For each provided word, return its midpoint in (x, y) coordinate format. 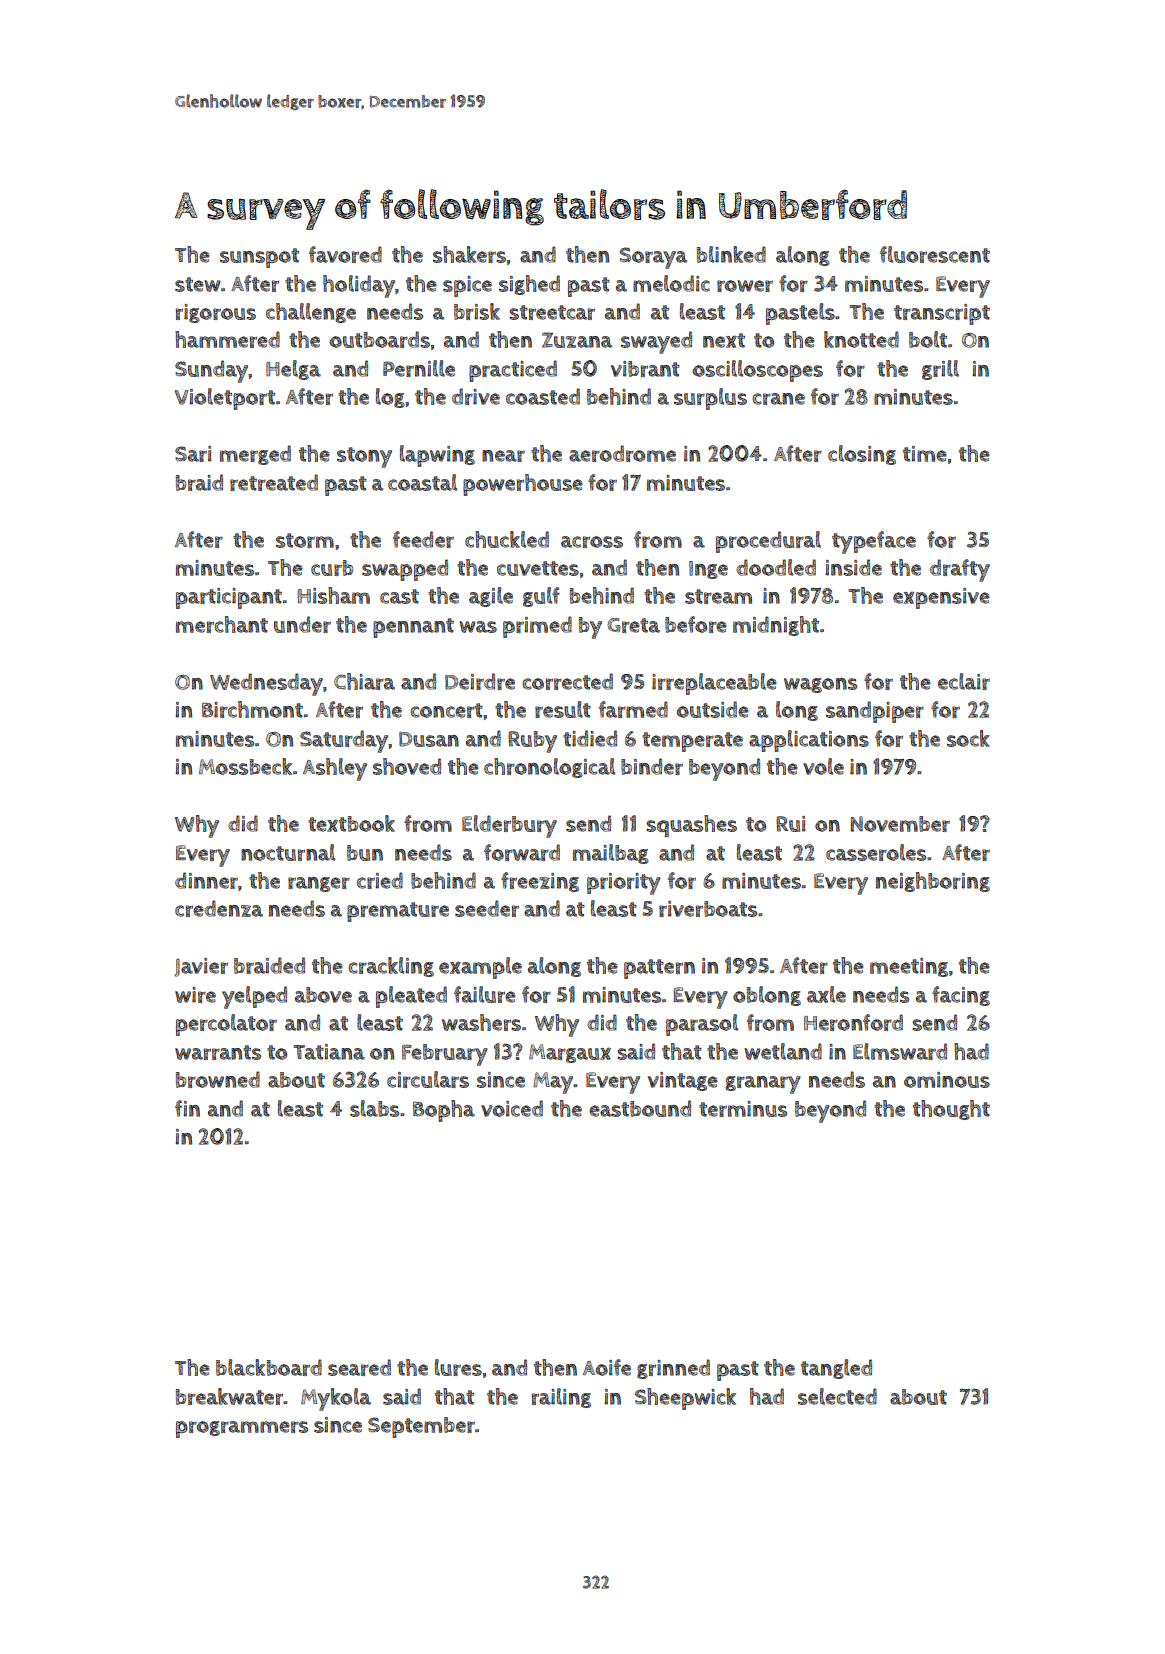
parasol (702, 1025)
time (925, 454)
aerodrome (622, 453)
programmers (242, 1429)
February (445, 1055)
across (592, 542)
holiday (359, 286)
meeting (909, 967)
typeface (874, 542)
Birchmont (252, 709)
